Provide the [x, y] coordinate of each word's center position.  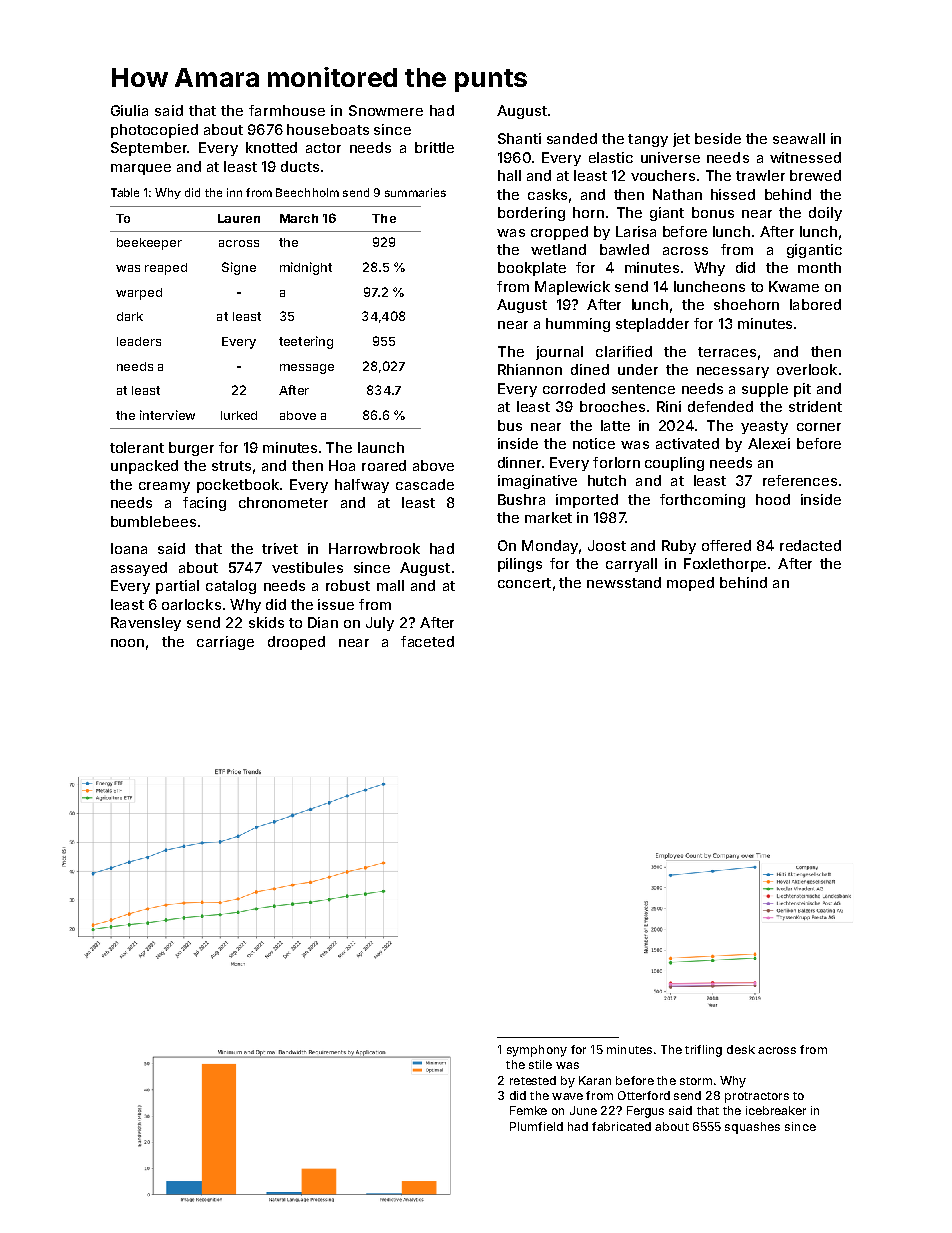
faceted [427, 641]
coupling [674, 464]
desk [741, 1049]
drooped [296, 643]
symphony [537, 1051]
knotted [271, 147]
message [307, 369]
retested [533, 1080]
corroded [574, 388]
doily [825, 214]
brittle [434, 147]
